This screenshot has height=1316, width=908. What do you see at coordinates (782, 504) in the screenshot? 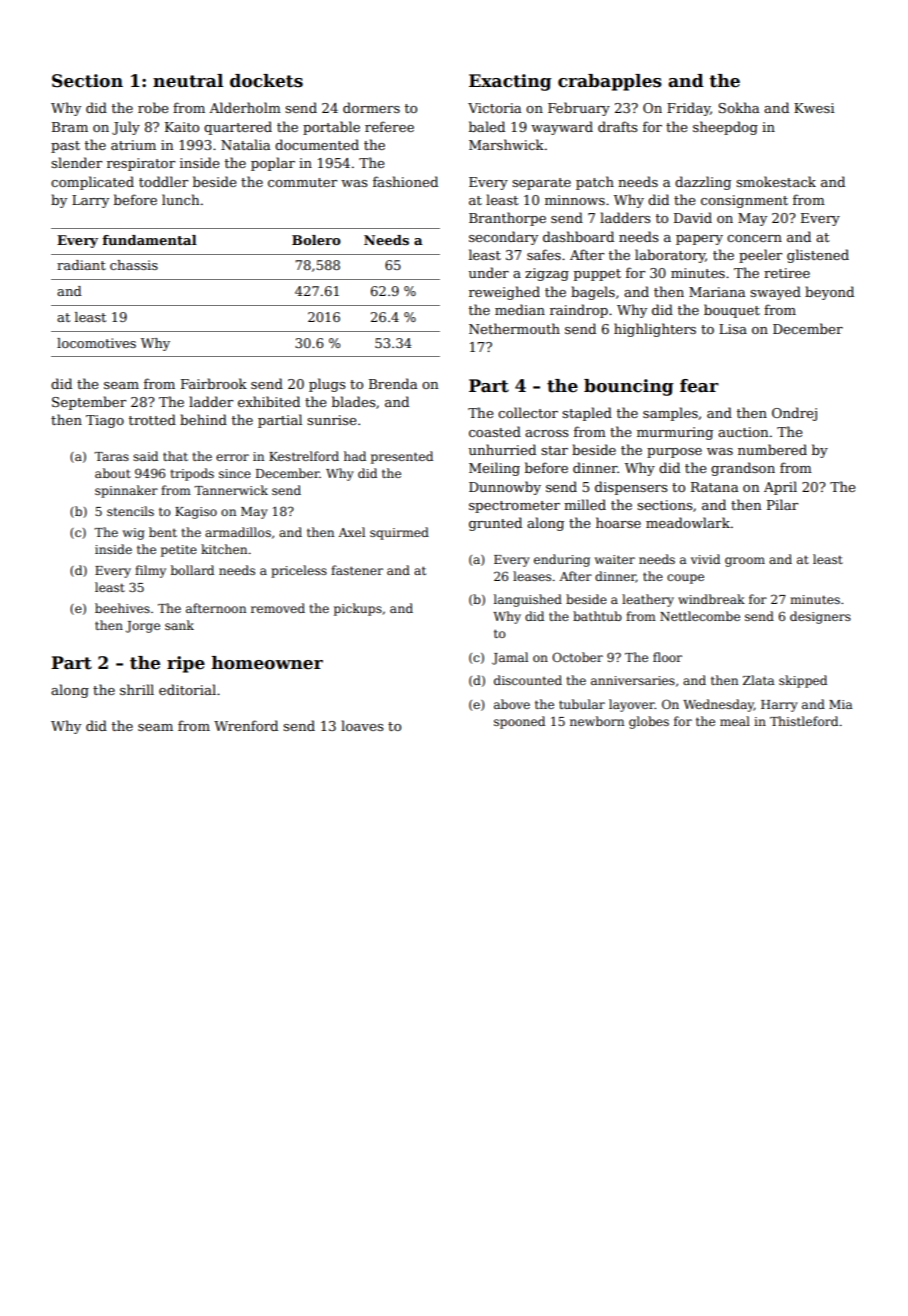
I see `Pilar` at bounding box center [782, 504].
